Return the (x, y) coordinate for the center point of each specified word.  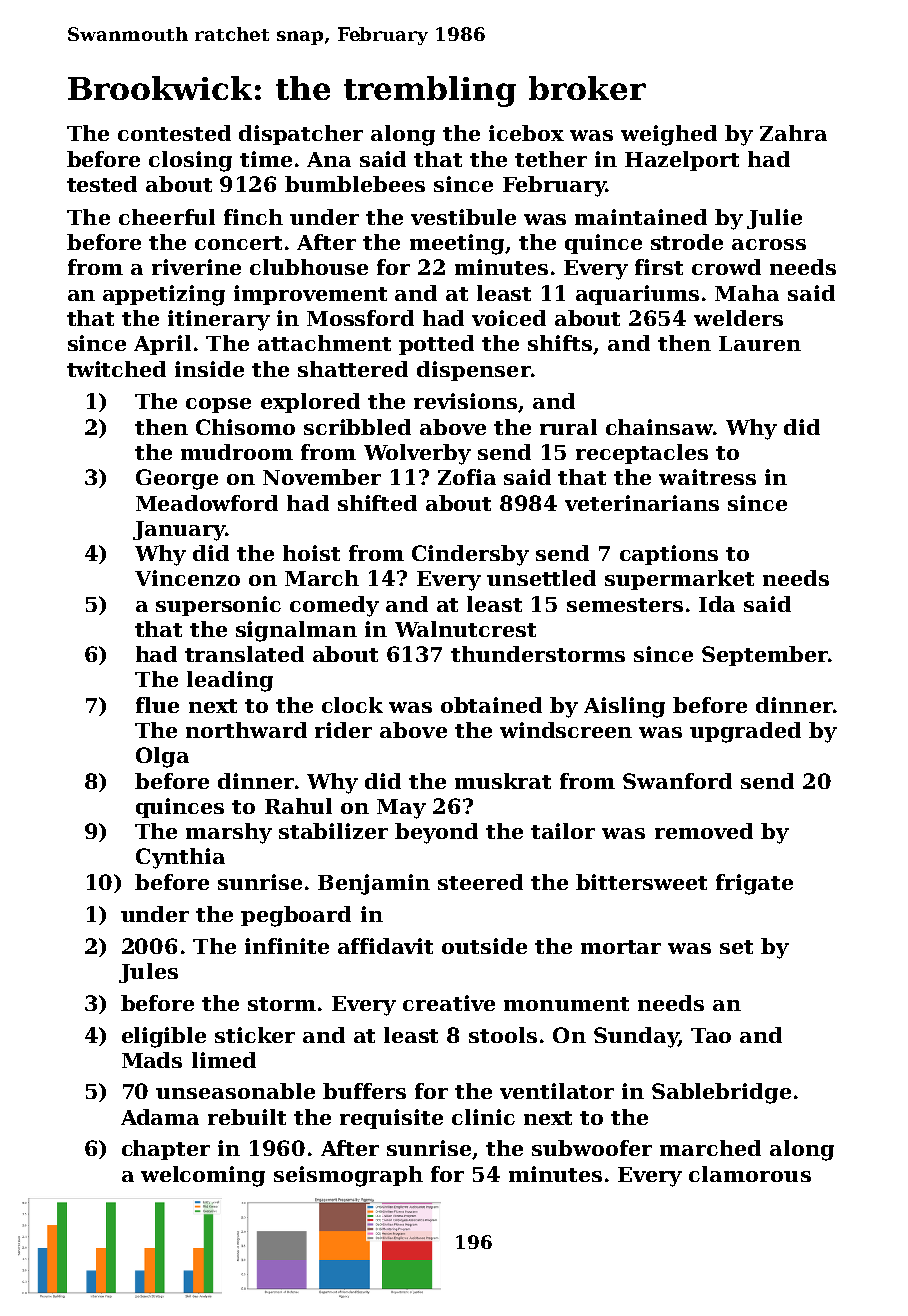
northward (246, 730)
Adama (160, 1117)
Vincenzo (187, 578)
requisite (391, 1119)
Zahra (793, 133)
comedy (334, 606)
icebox (526, 133)
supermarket (679, 580)
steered (480, 882)
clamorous (750, 1174)
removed (704, 831)
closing (190, 161)
